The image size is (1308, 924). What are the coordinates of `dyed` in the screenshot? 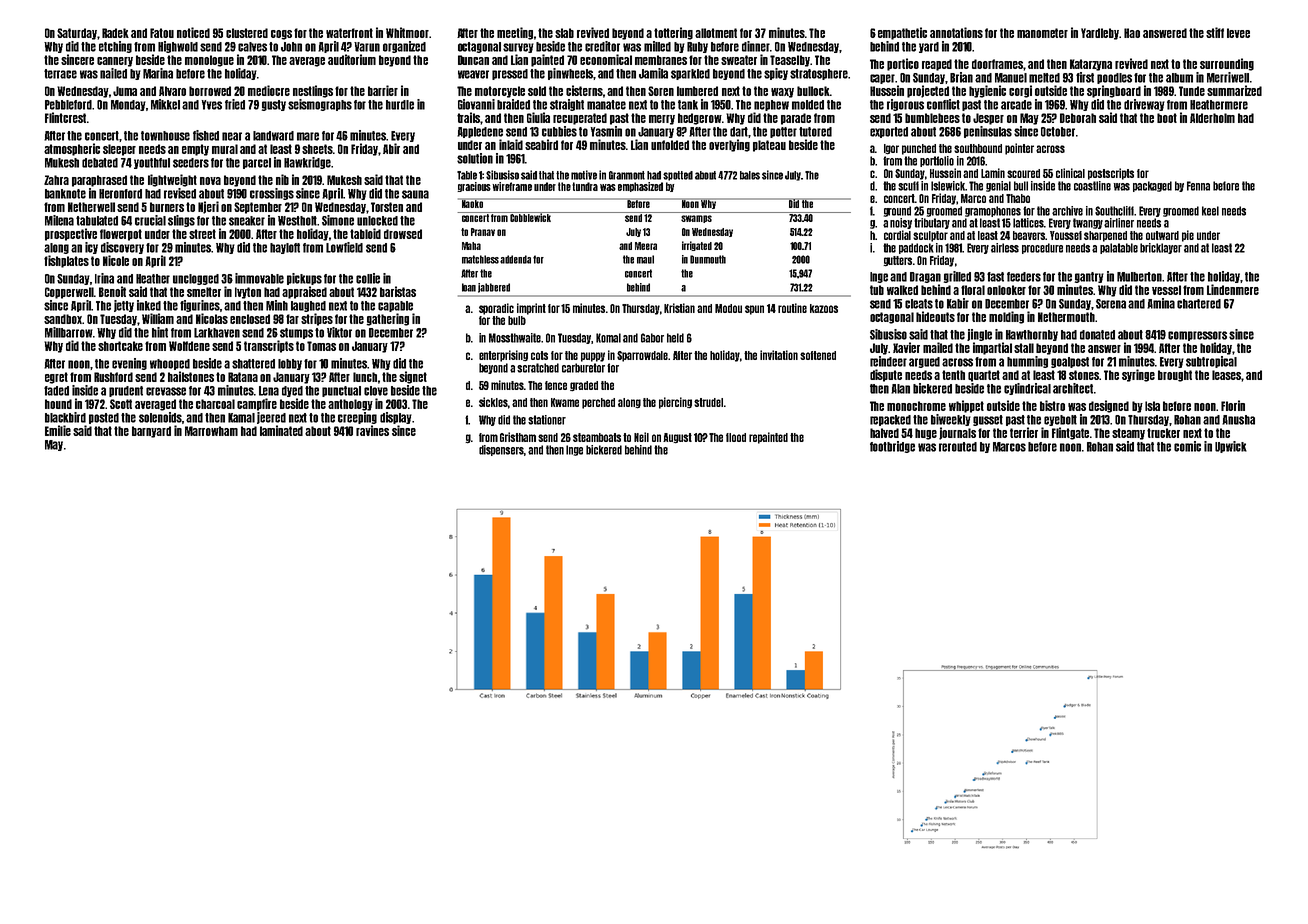 It's located at (292, 391).
